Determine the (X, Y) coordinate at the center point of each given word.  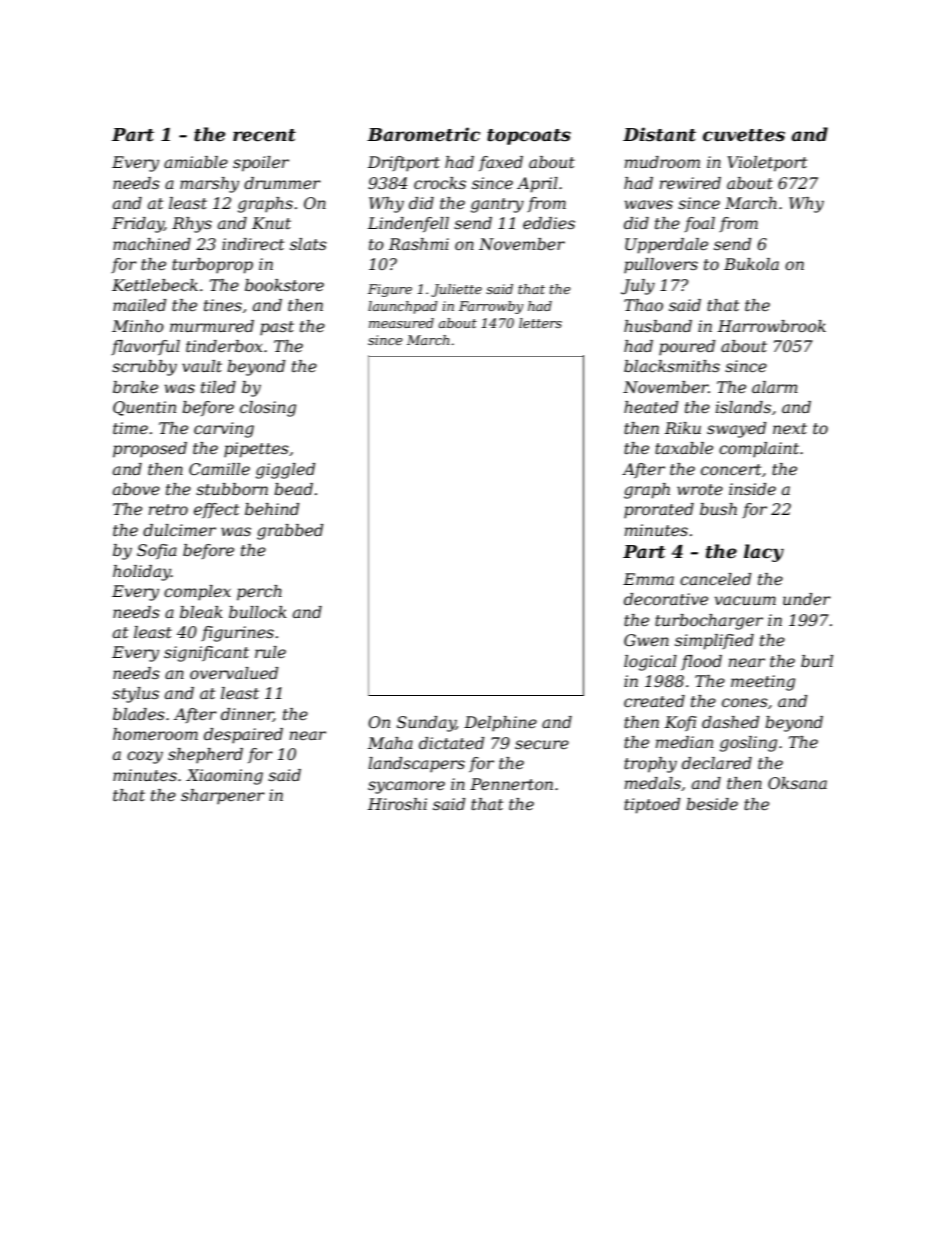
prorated (659, 511)
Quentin (144, 408)
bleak (201, 612)
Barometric (423, 134)
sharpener (223, 797)
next (790, 428)
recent (264, 135)
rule (270, 652)
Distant (659, 134)
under (807, 599)
